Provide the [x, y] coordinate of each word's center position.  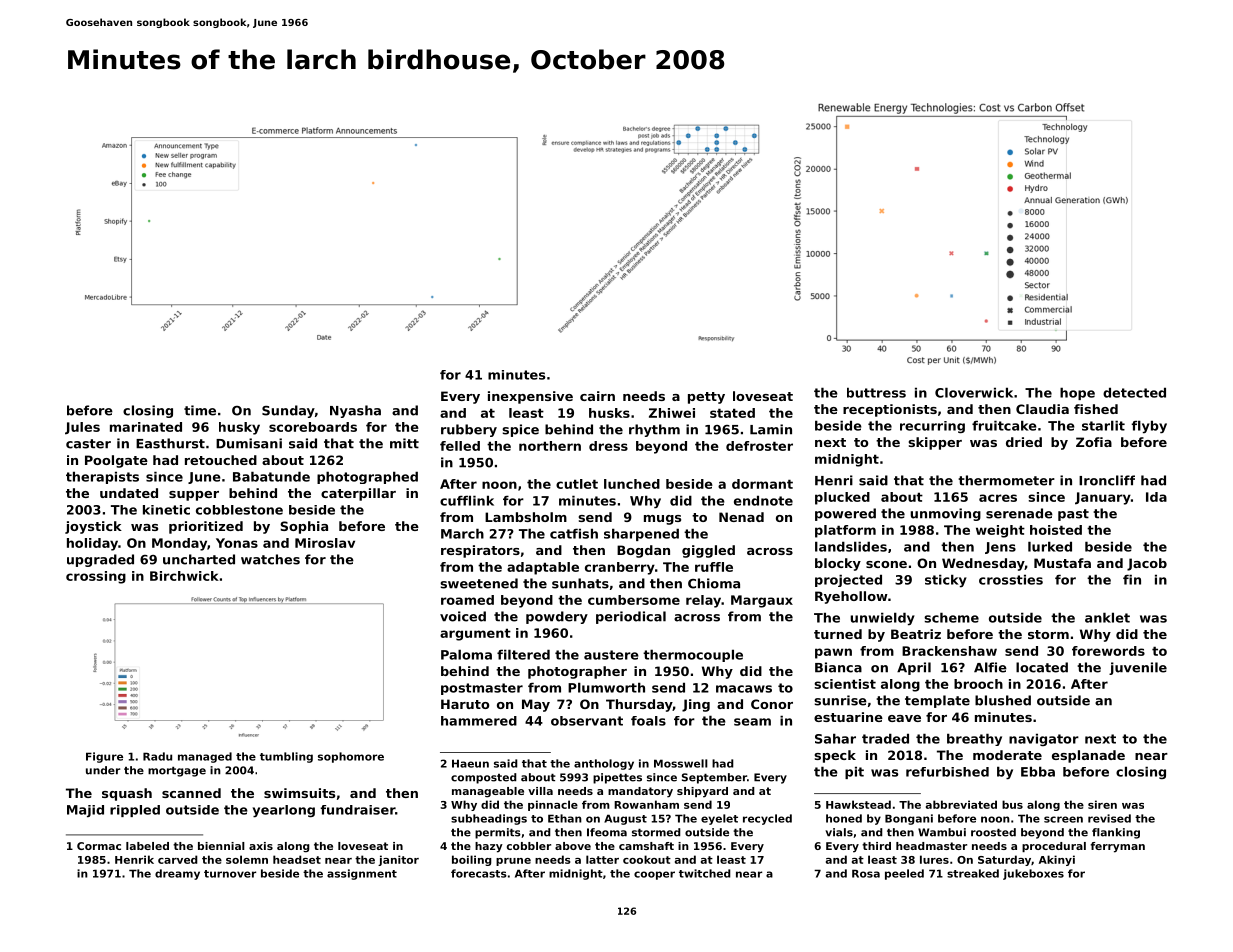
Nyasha [355, 411]
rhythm [654, 430]
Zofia [1094, 442]
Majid [85, 811]
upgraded [100, 560]
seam [752, 722]
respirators [480, 551]
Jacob [1147, 564]
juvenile [1138, 668]
